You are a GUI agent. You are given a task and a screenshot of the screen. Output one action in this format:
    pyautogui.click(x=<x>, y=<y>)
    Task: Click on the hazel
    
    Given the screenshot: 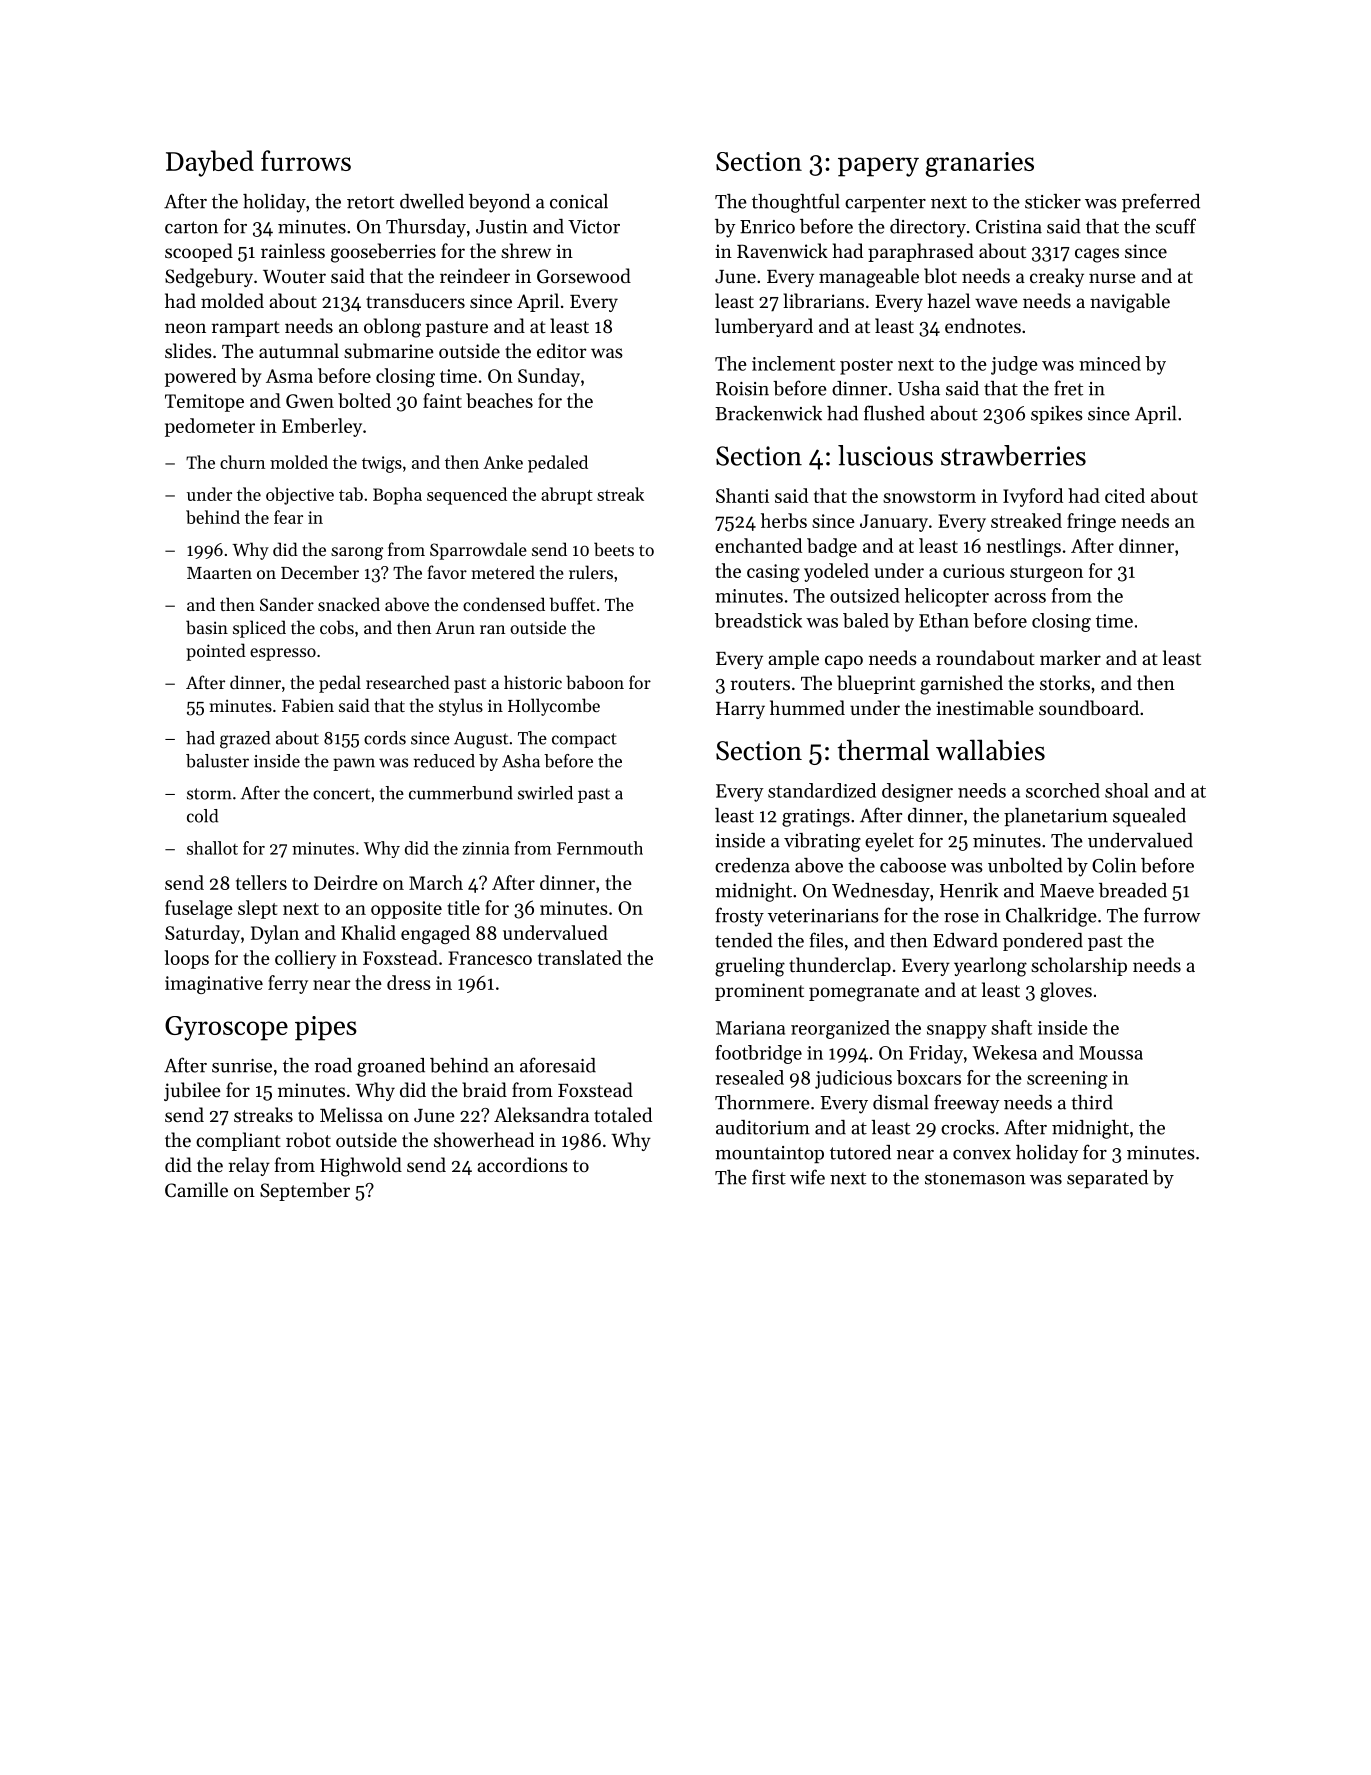 What is the action you would take?
    pyautogui.click(x=949, y=300)
